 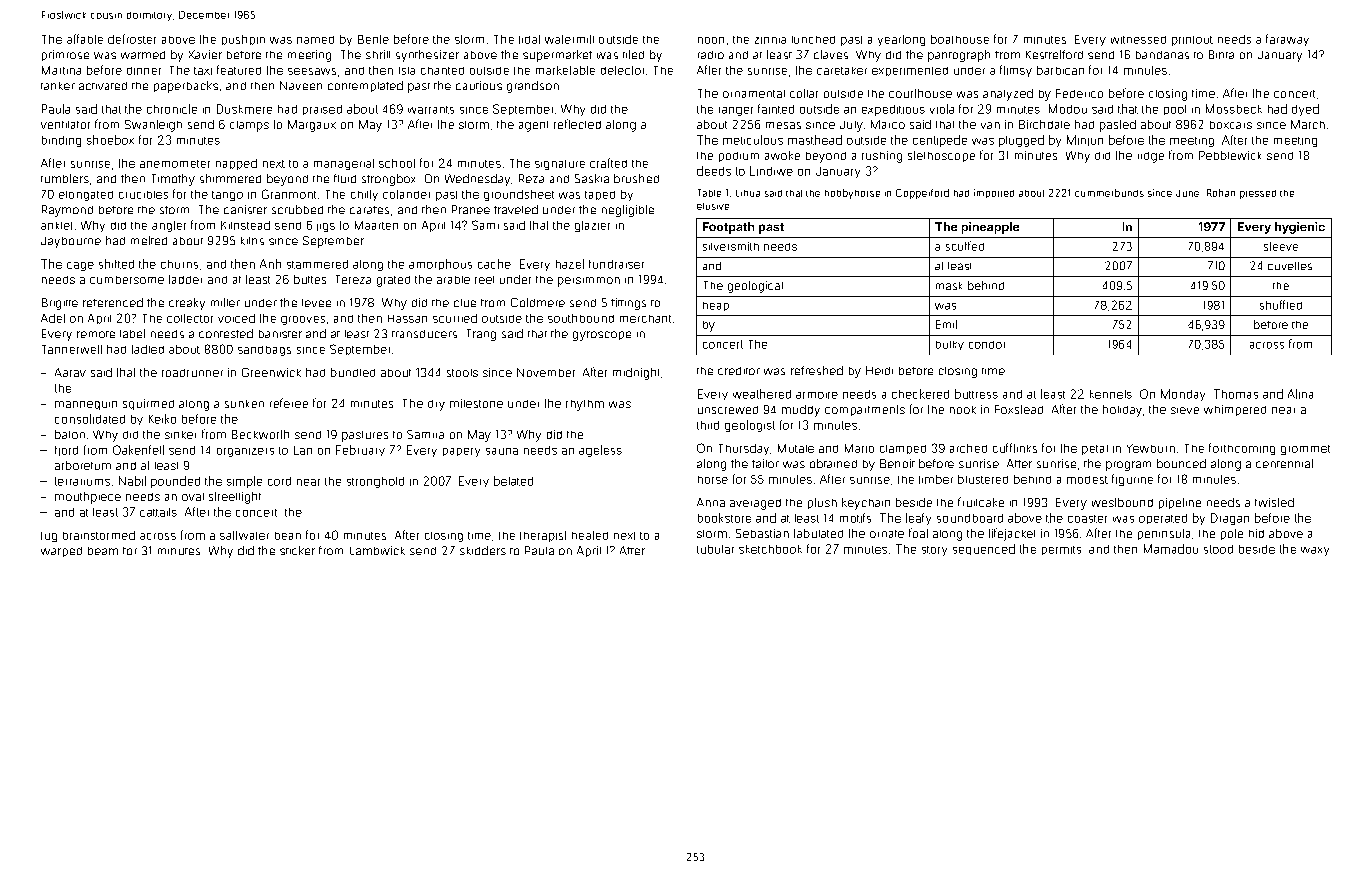 What do you see at coordinates (322, 110) in the image?
I see `praised` at bounding box center [322, 110].
